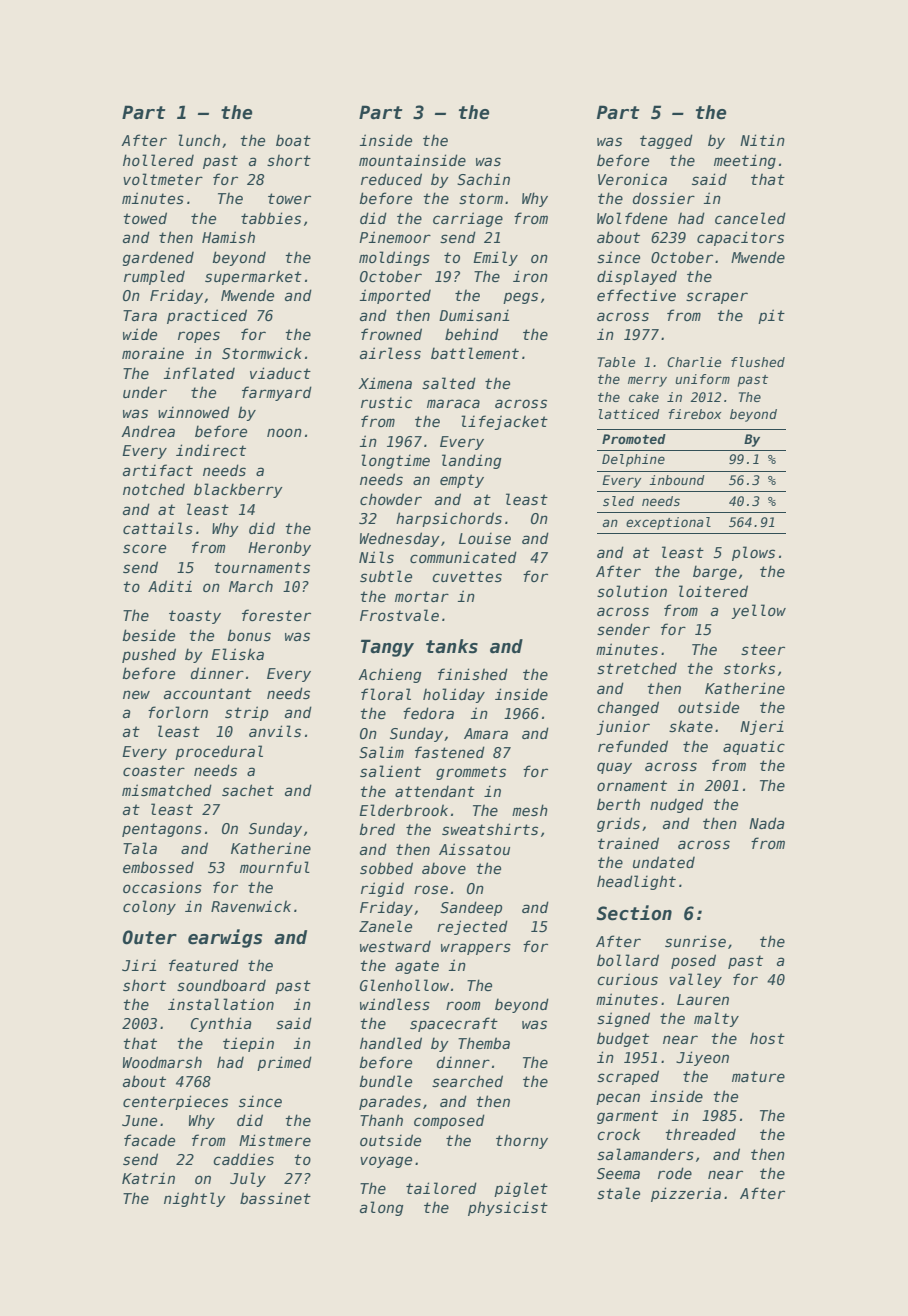 The image size is (908, 1316). Describe the element at coordinates (483, 179) in the screenshot. I see `Sachin` at that location.
